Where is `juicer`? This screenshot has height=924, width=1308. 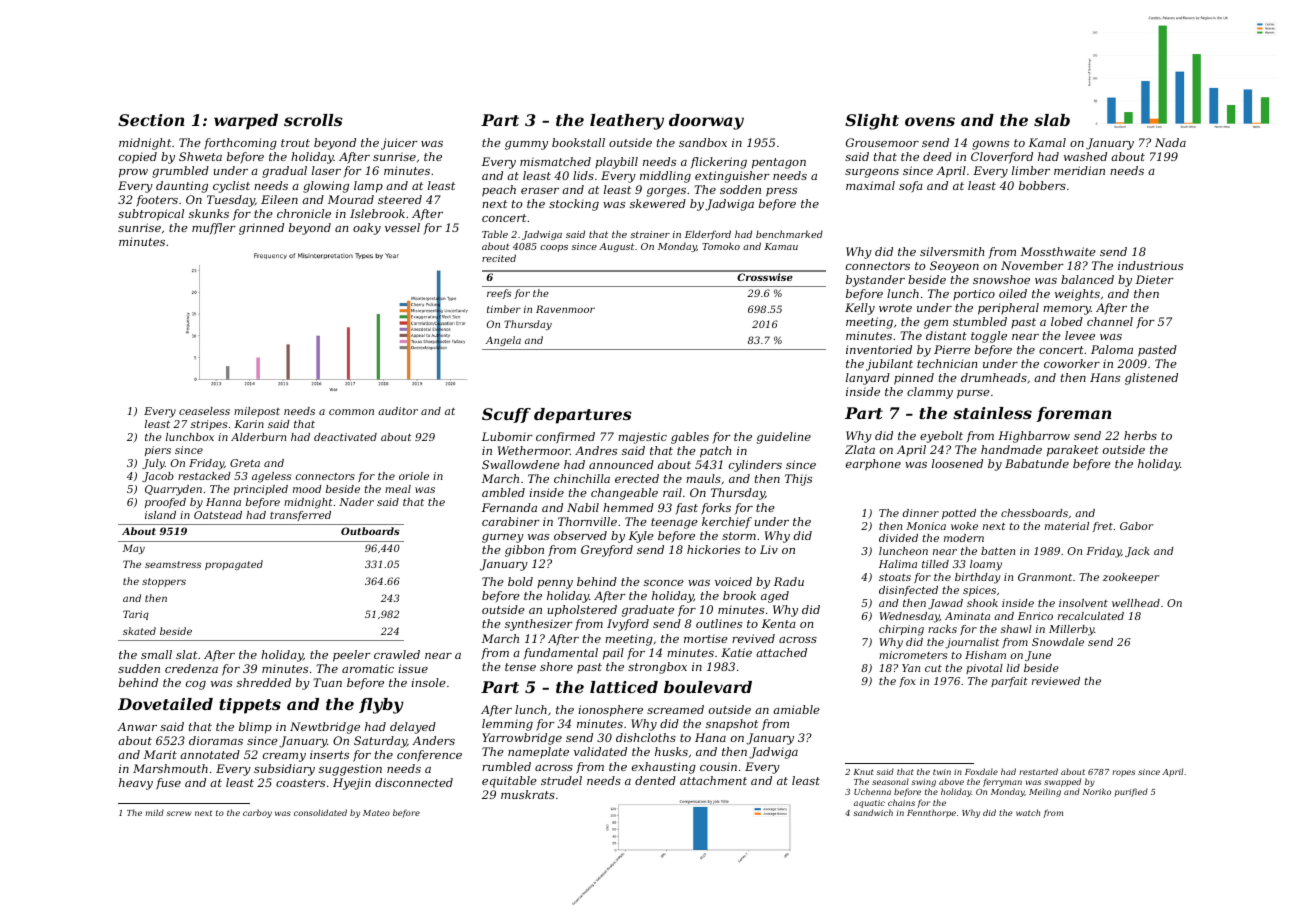 juicer is located at coordinates (399, 144).
